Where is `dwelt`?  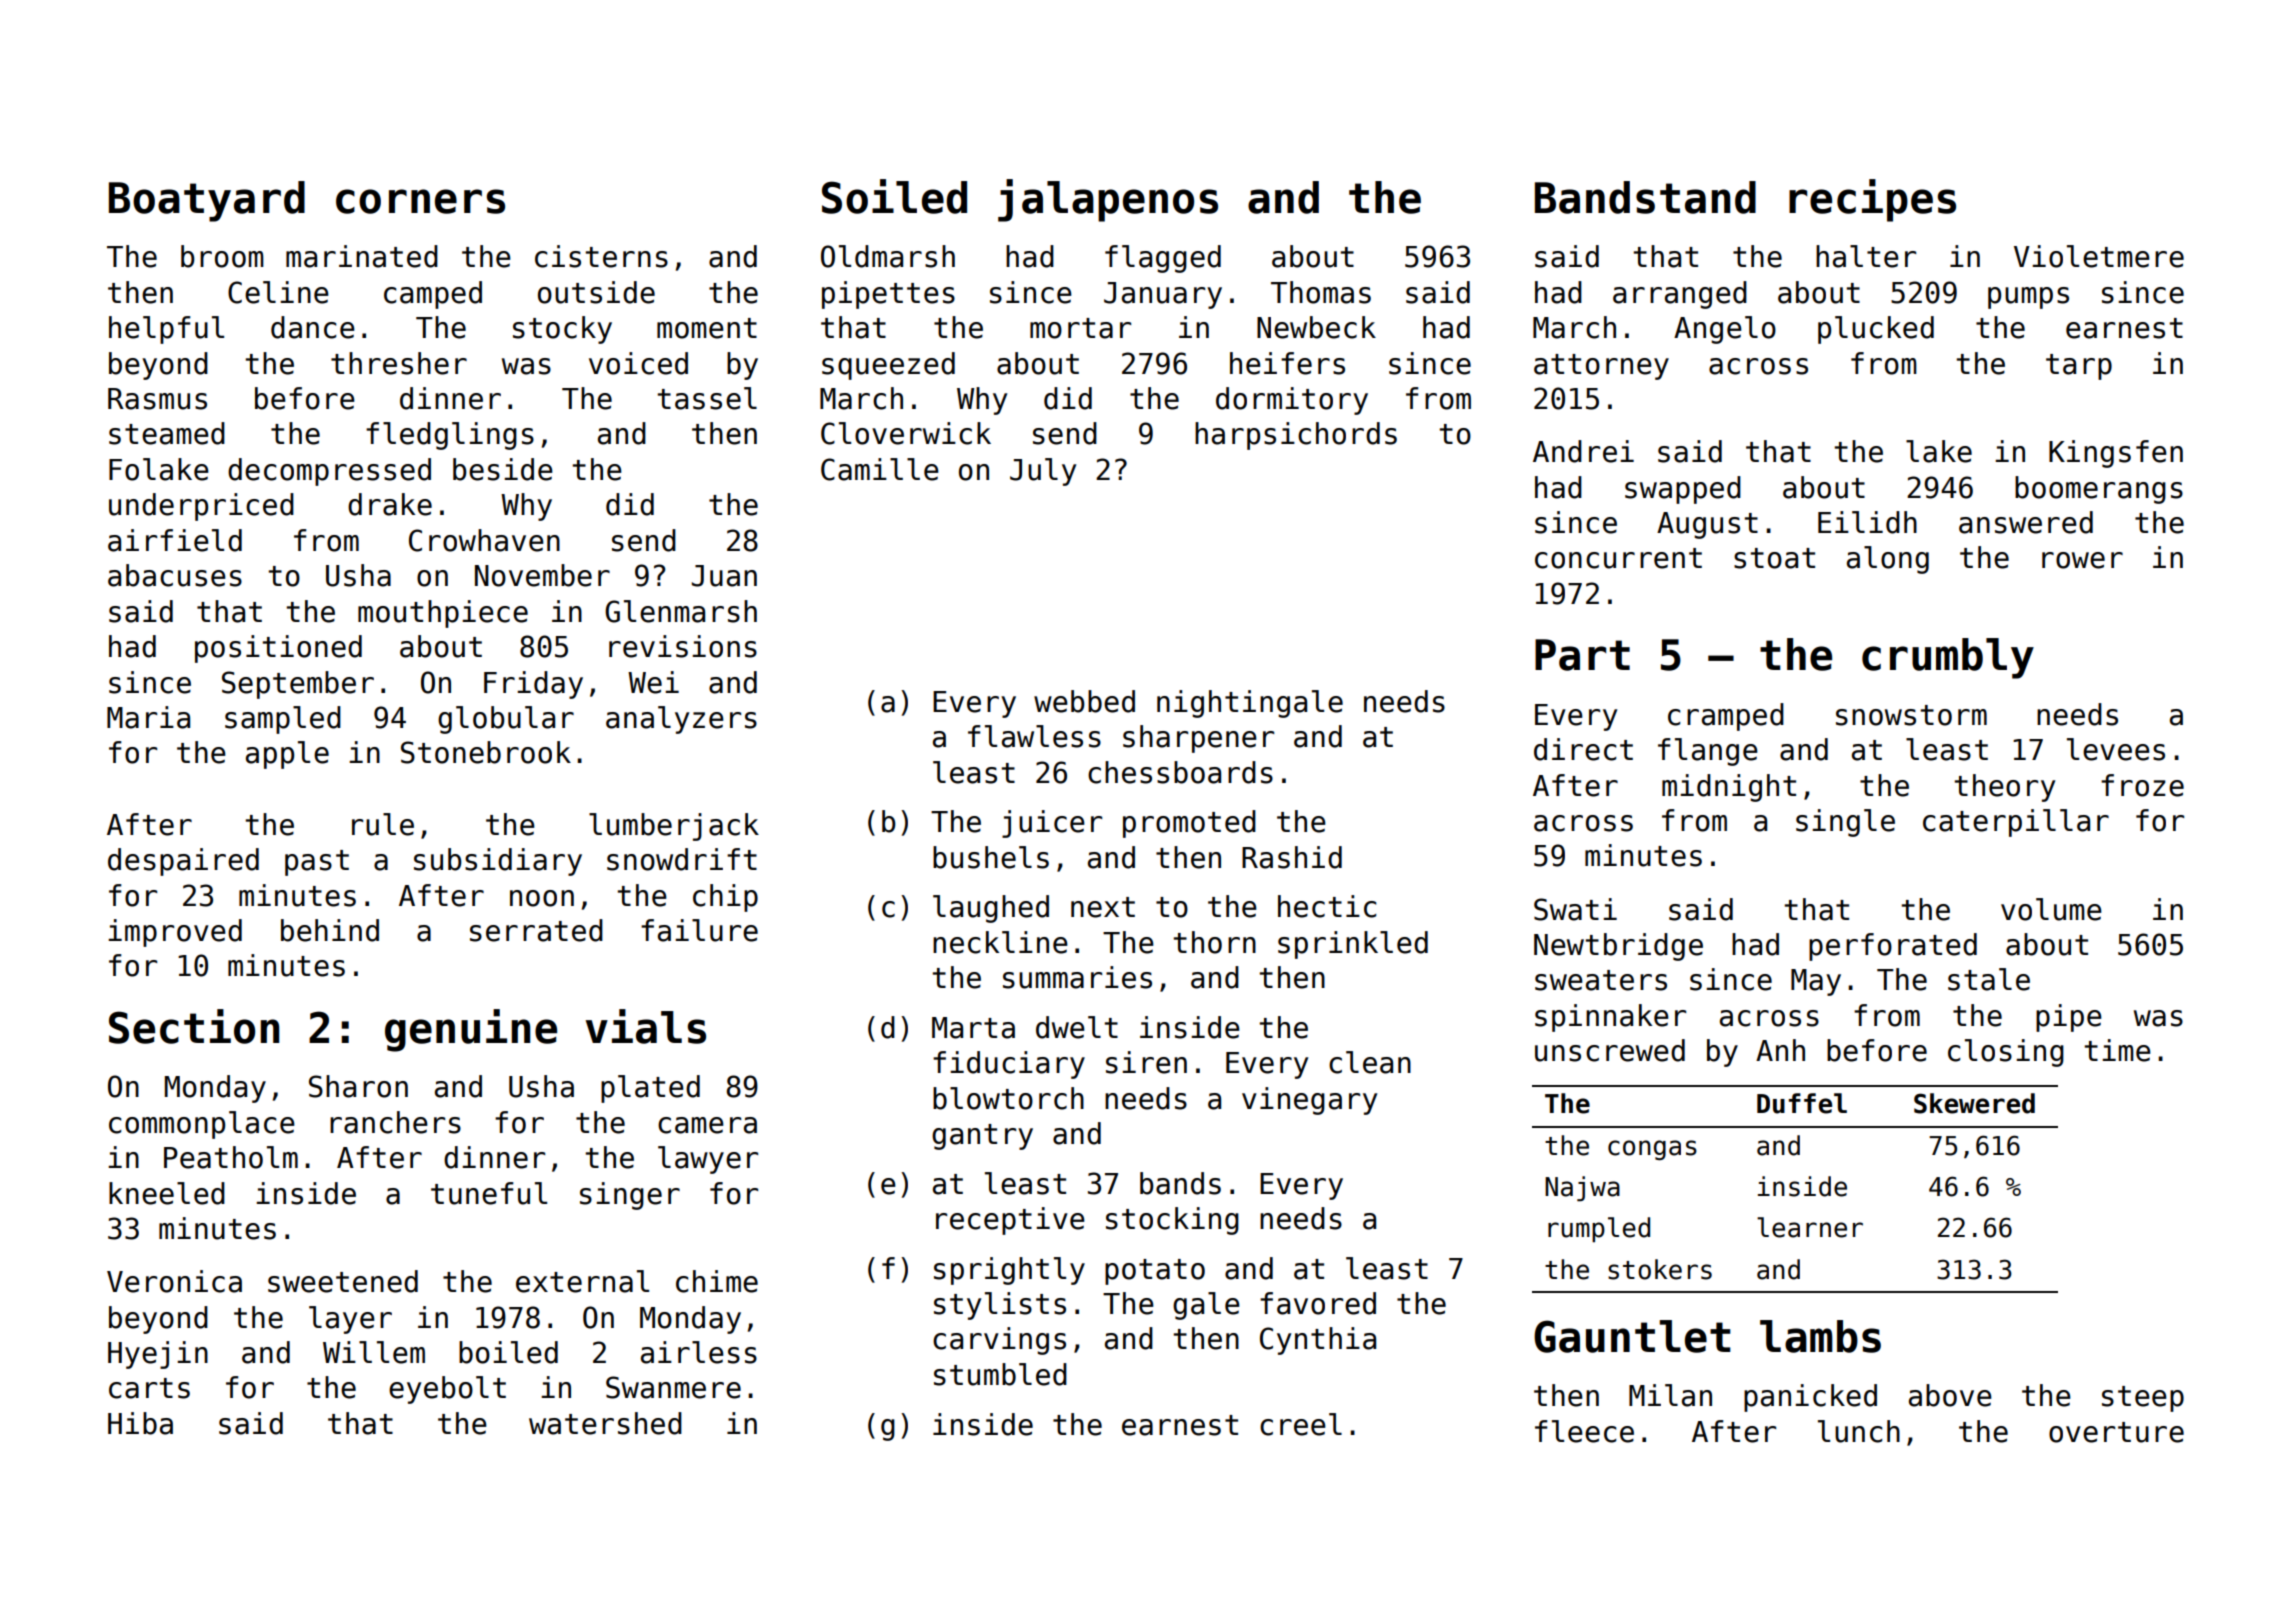
dwelt is located at coordinates (1077, 1027).
